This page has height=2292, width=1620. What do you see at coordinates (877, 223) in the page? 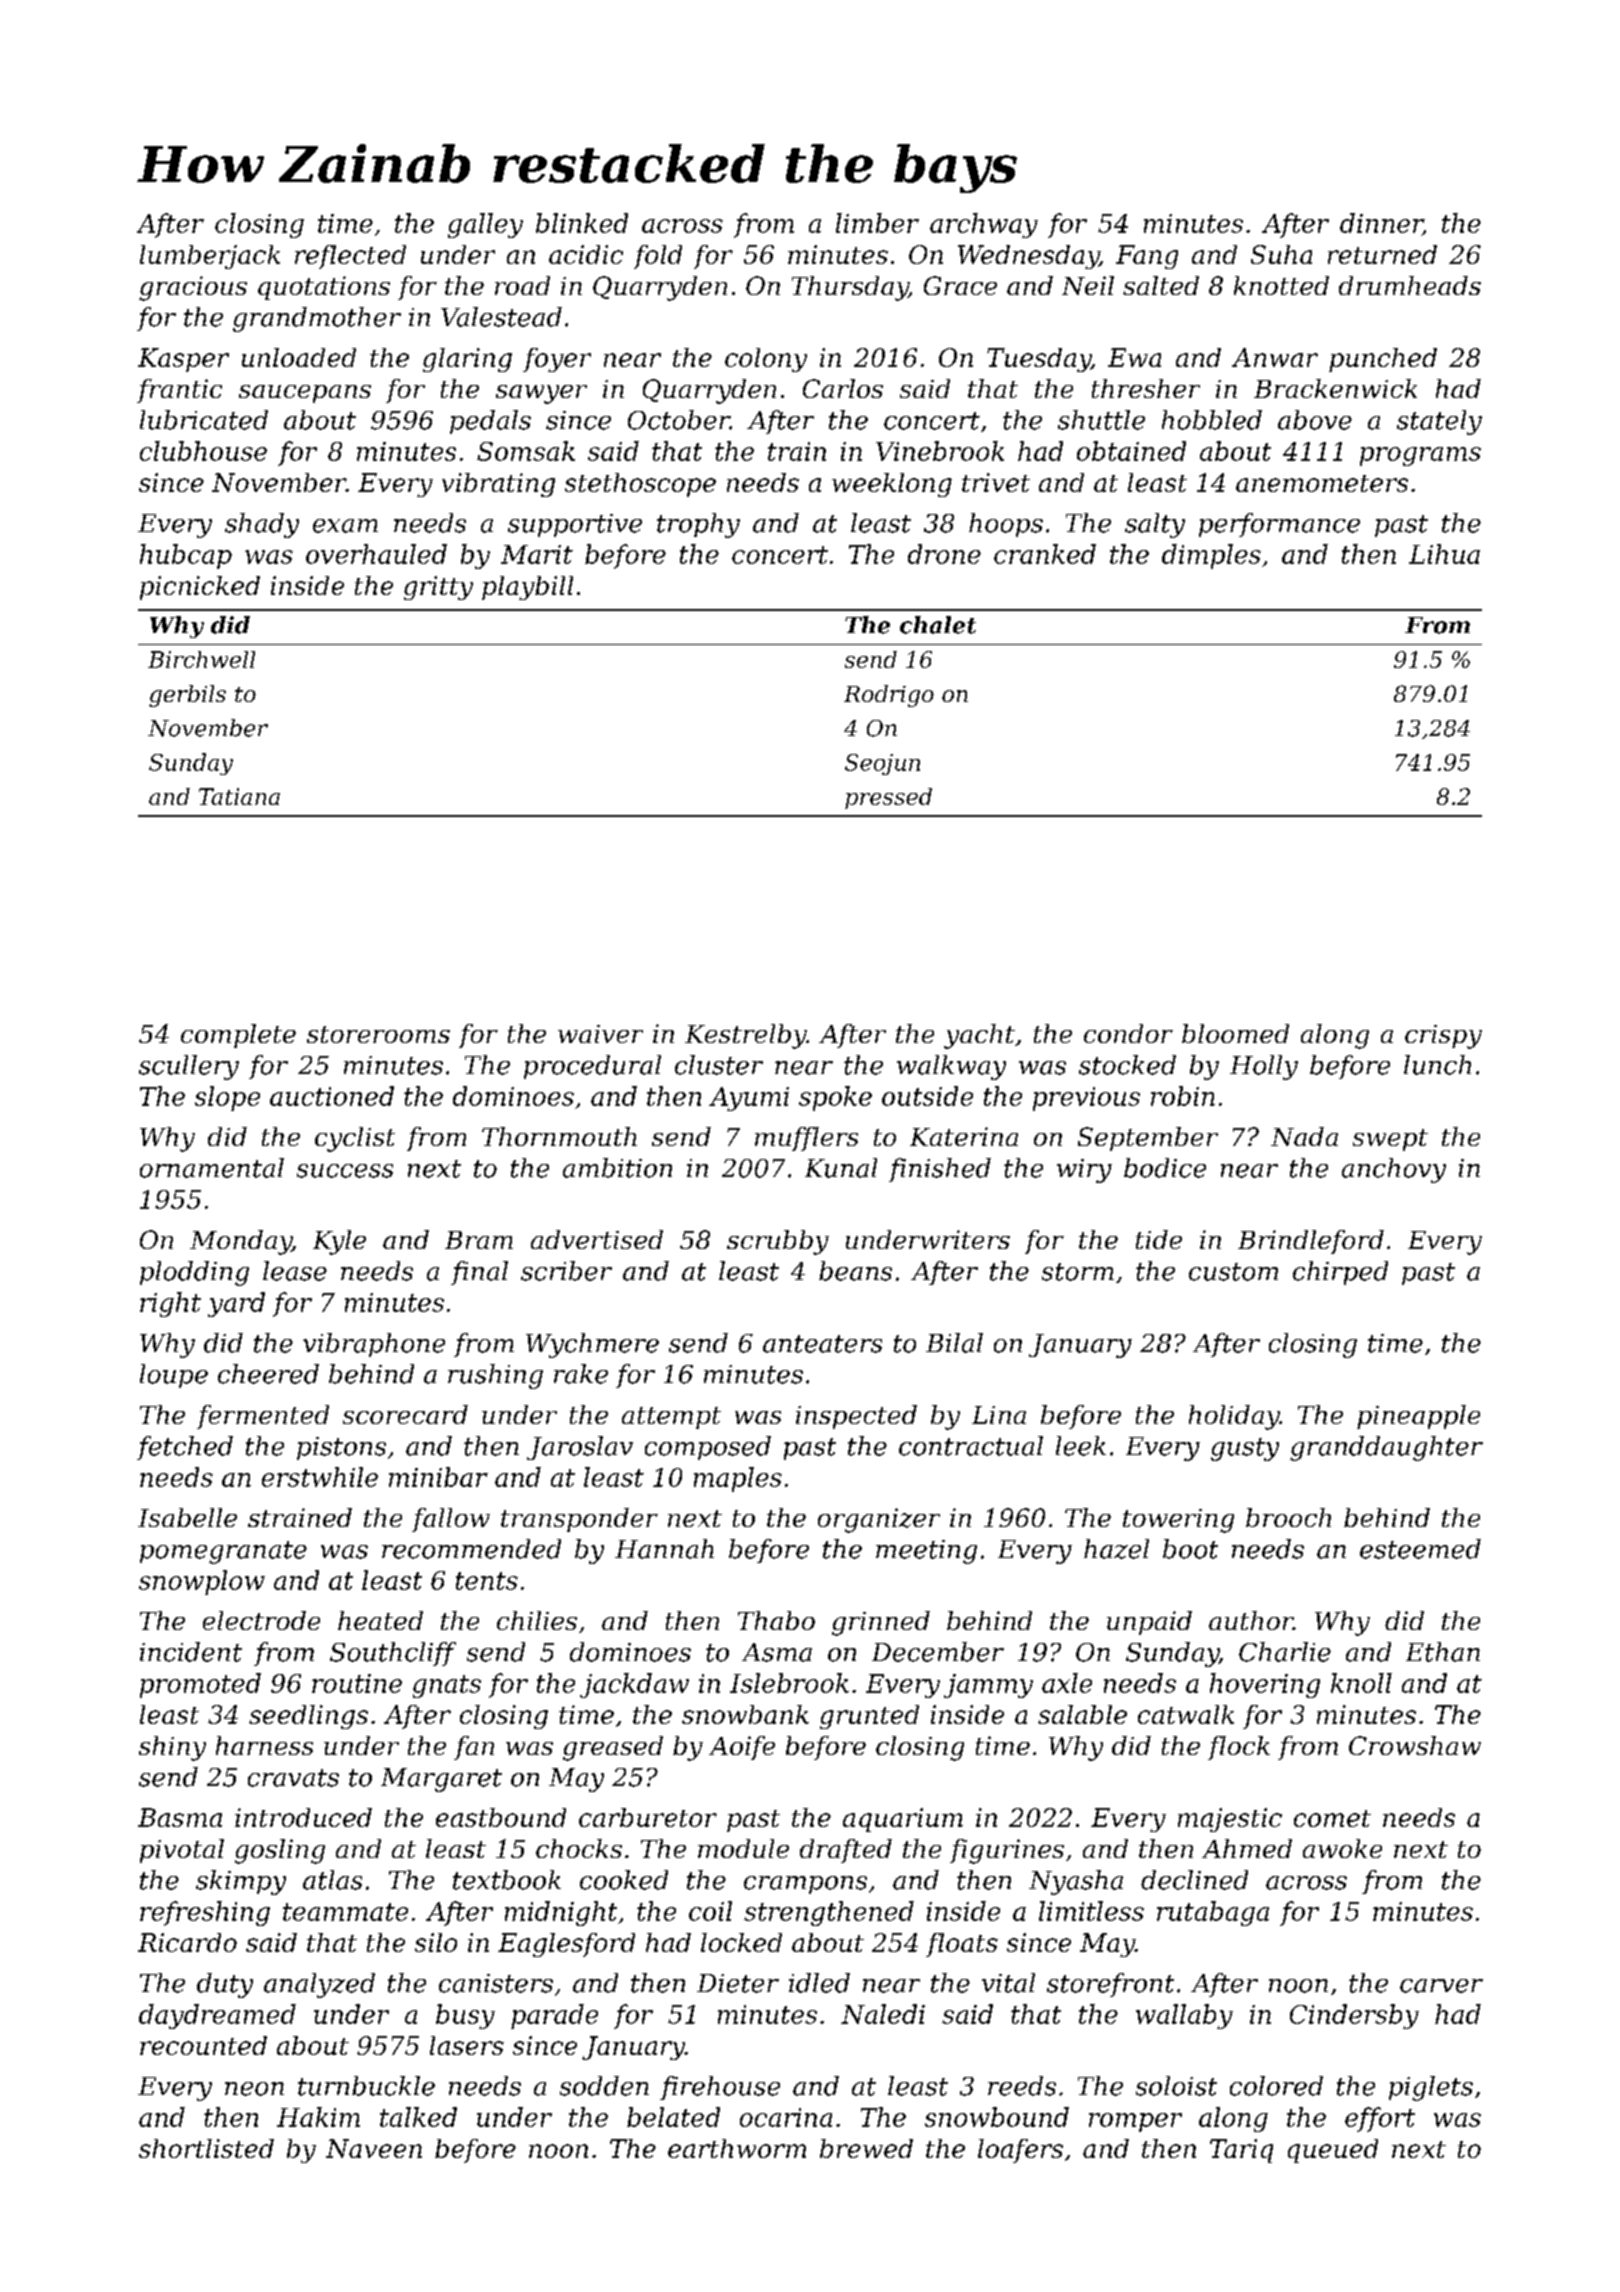
I see `limber` at bounding box center [877, 223].
